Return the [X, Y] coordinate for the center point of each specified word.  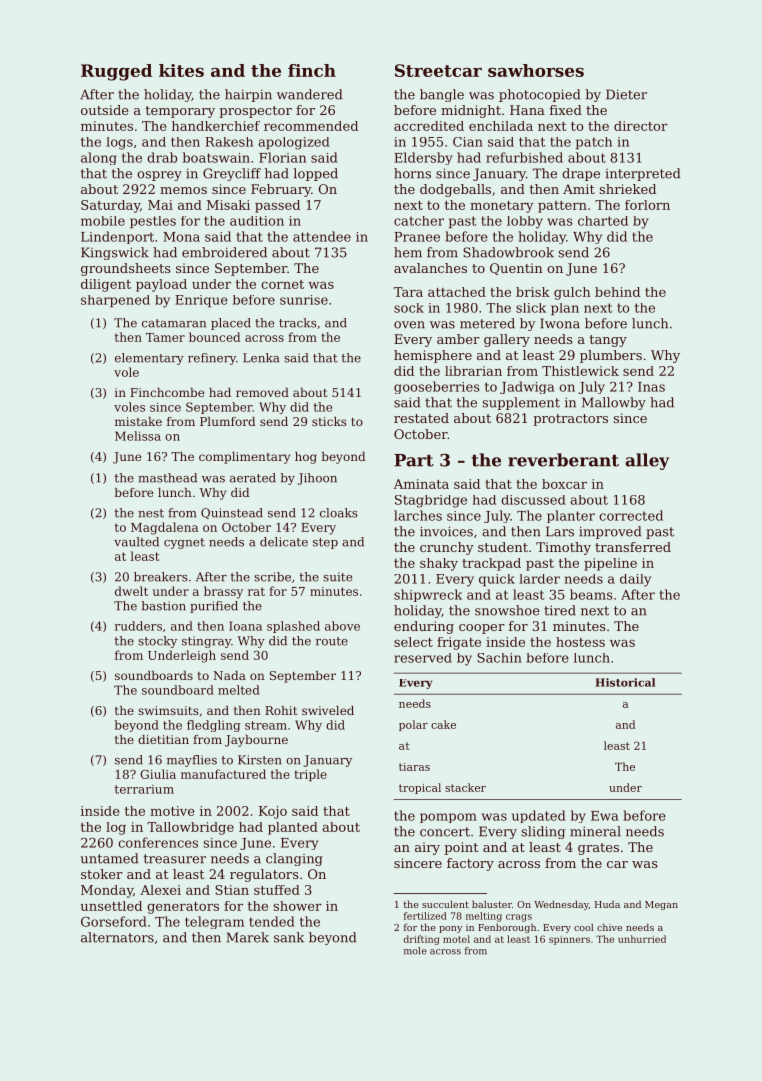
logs [119, 143]
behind [617, 292]
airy [427, 848]
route [332, 641]
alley [647, 461]
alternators [117, 937]
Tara [408, 292]
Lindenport [117, 237]
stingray [206, 642]
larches [418, 515]
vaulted [136, 542]
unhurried [642, 939]
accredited [429, 126]
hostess [580, 642]
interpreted [642, 174]
